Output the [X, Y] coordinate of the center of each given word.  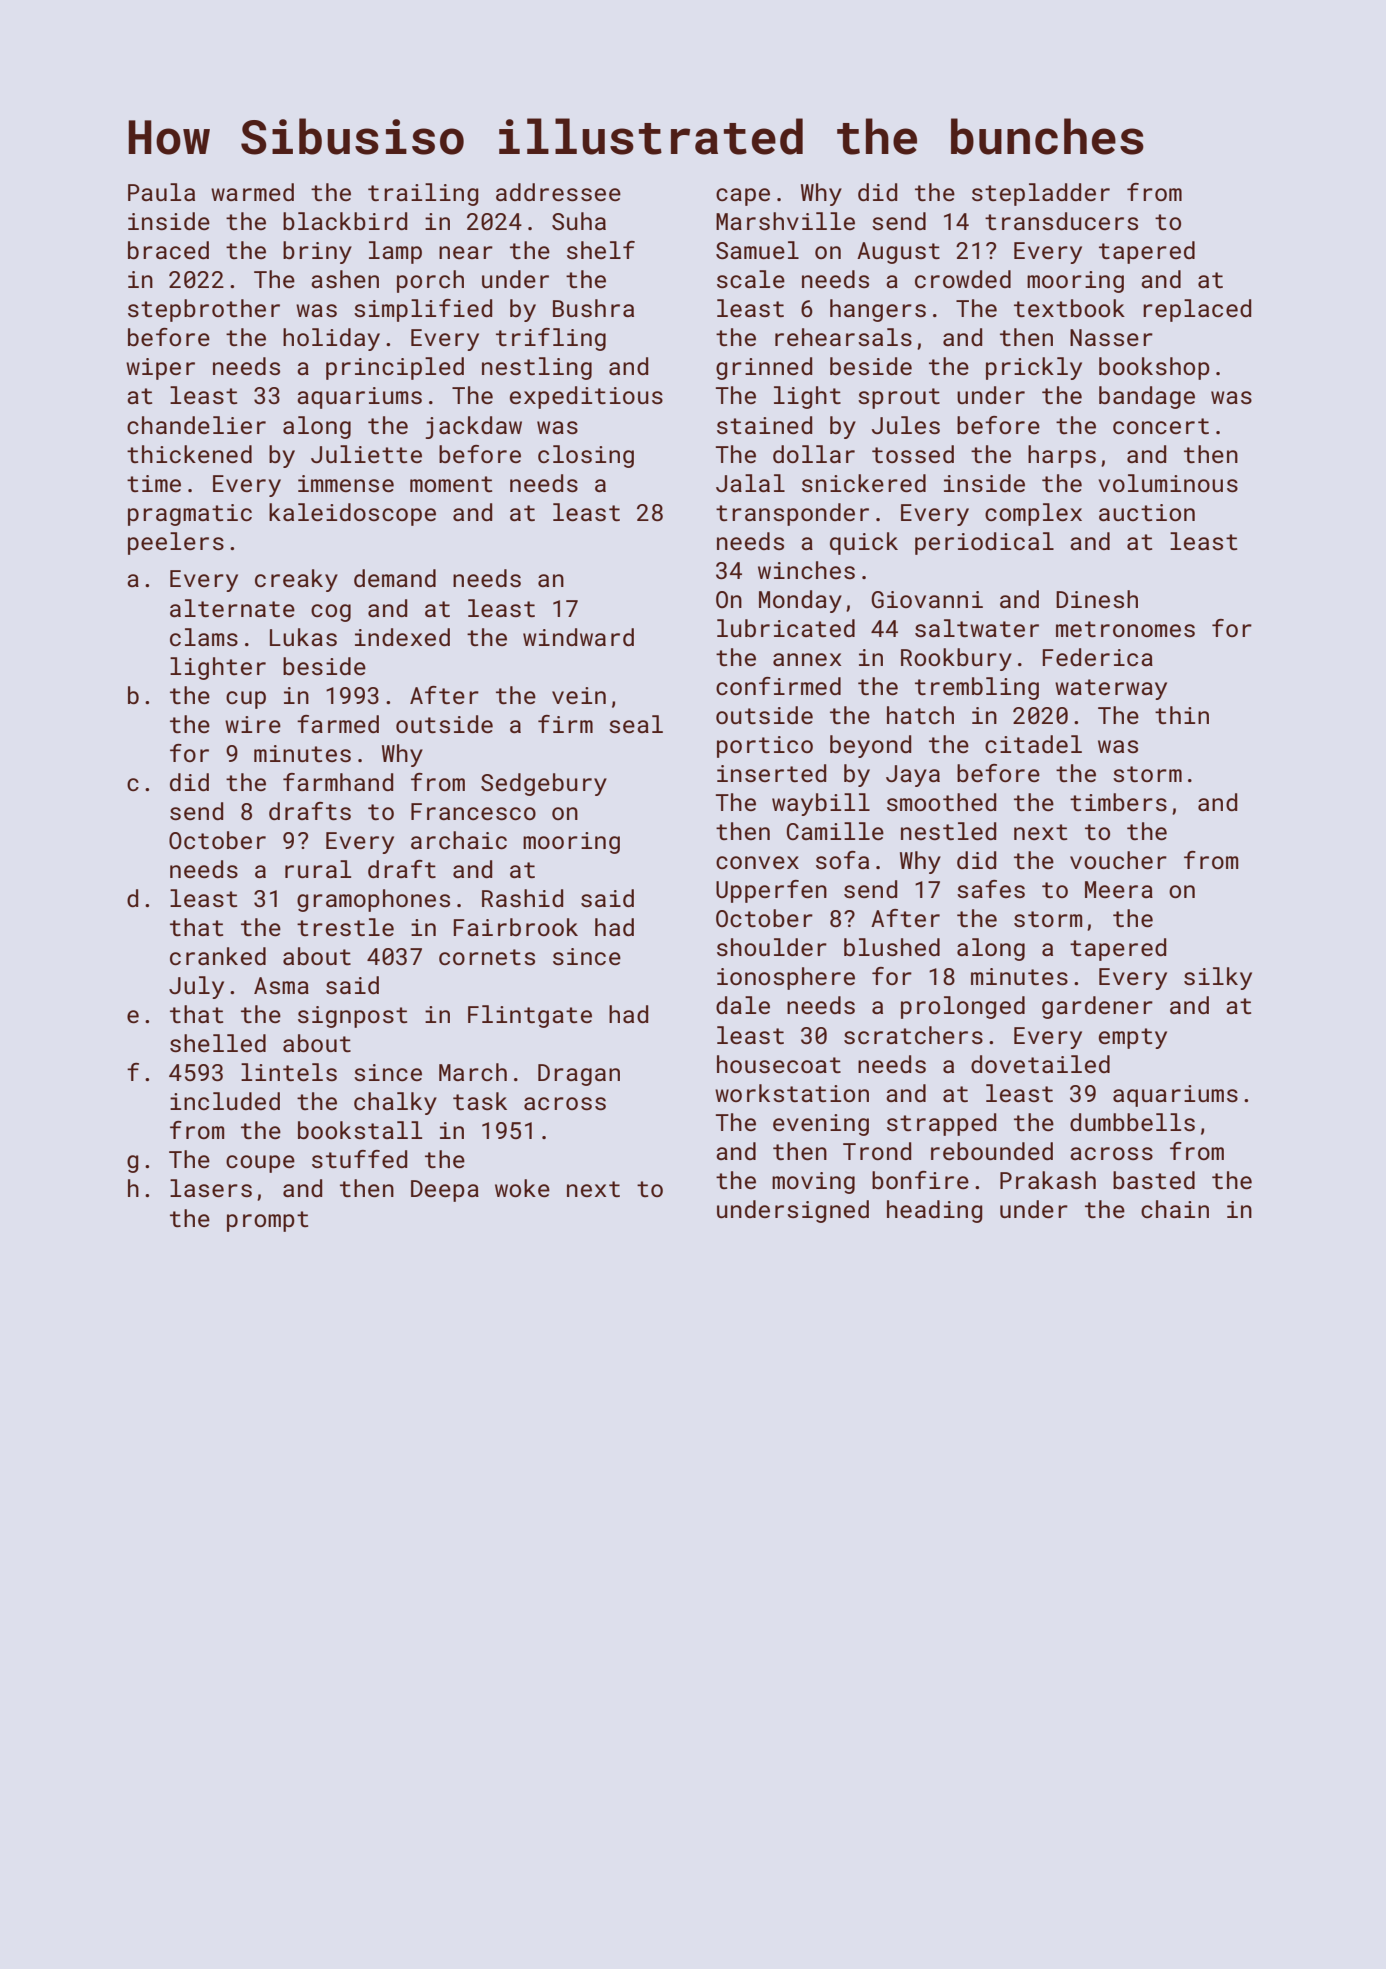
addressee [558, 192]
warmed [252, 192]
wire [253, 724]
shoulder [772, 947]
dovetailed [1040, 1064]
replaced [1197, 310]
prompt [267, 1221]
